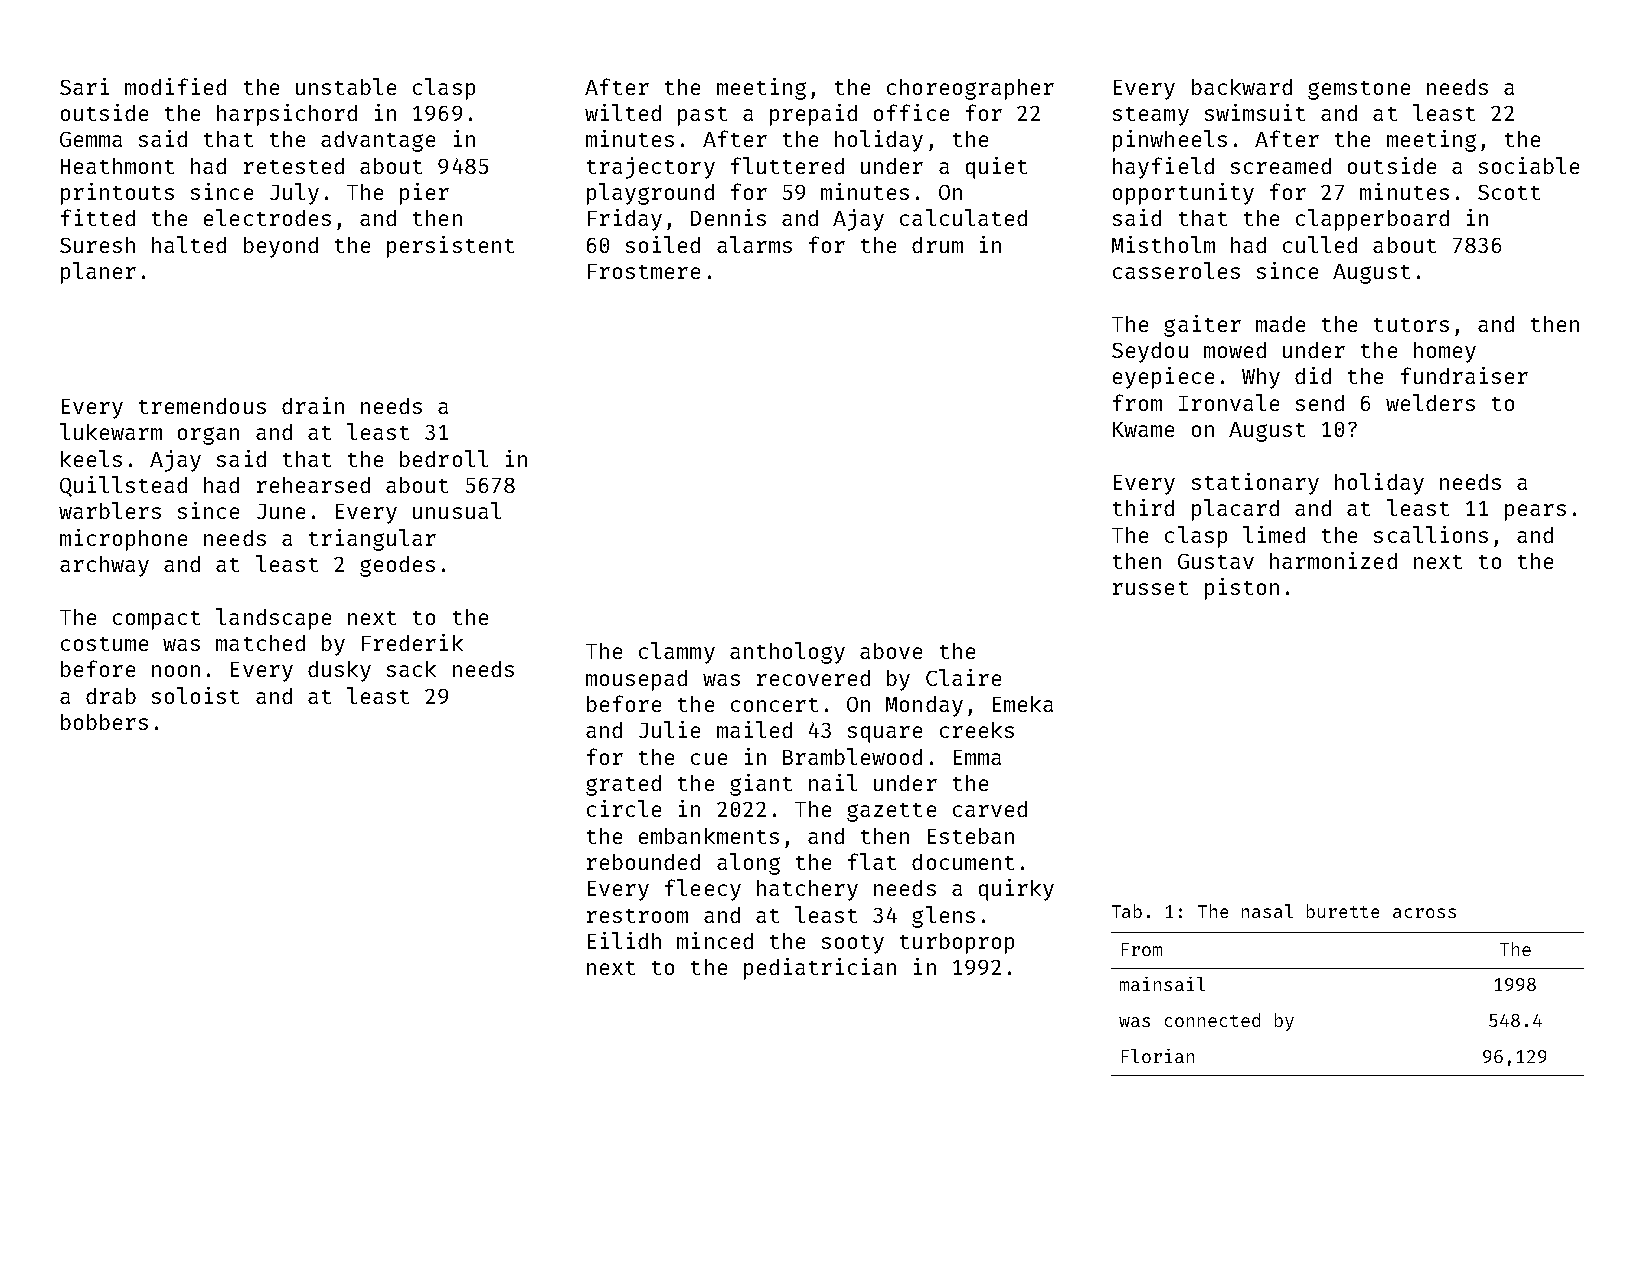  I want to click on Florian, so click(1158, 1056).
